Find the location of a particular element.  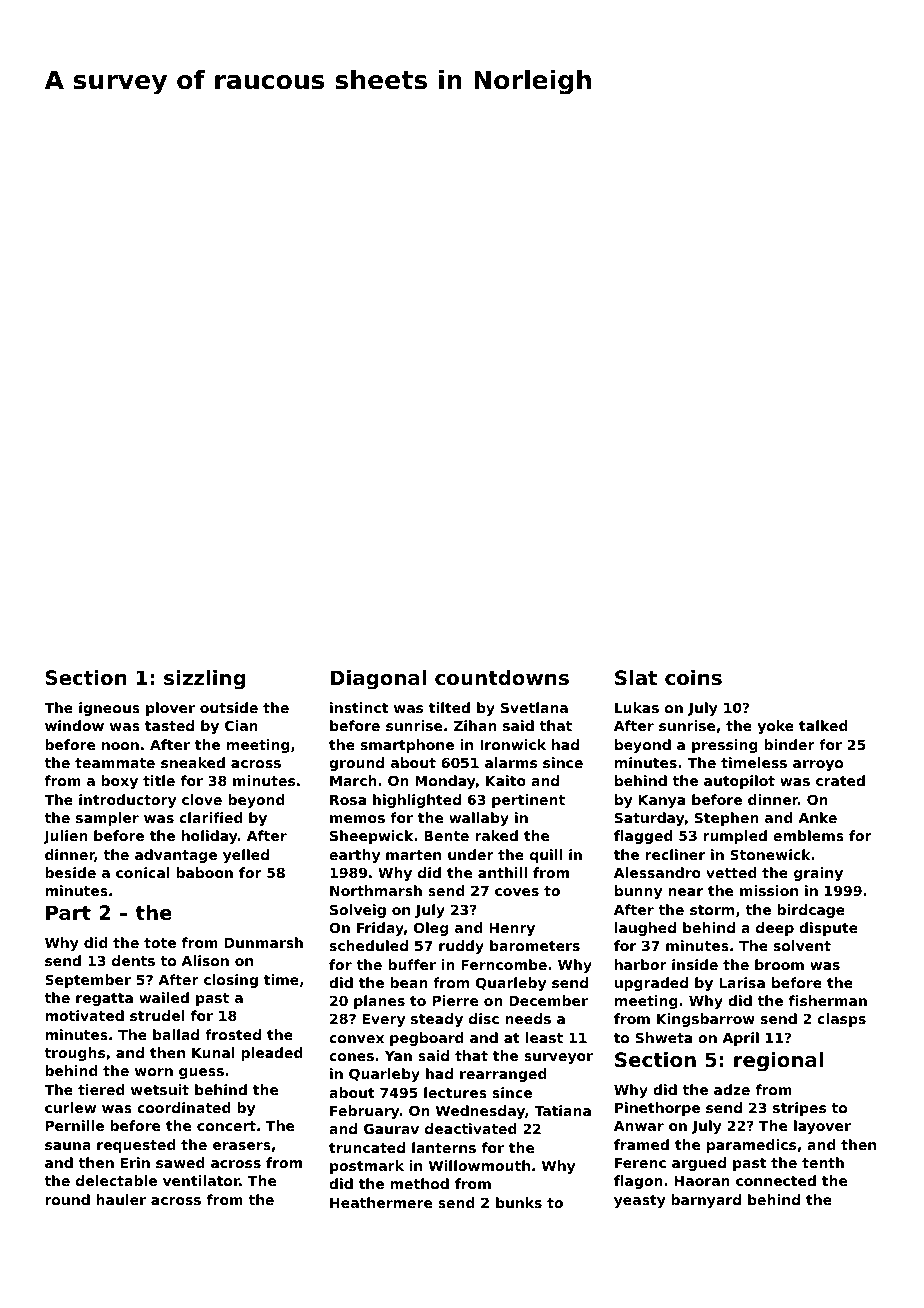

igneous is located at coordinates (109, 709).
